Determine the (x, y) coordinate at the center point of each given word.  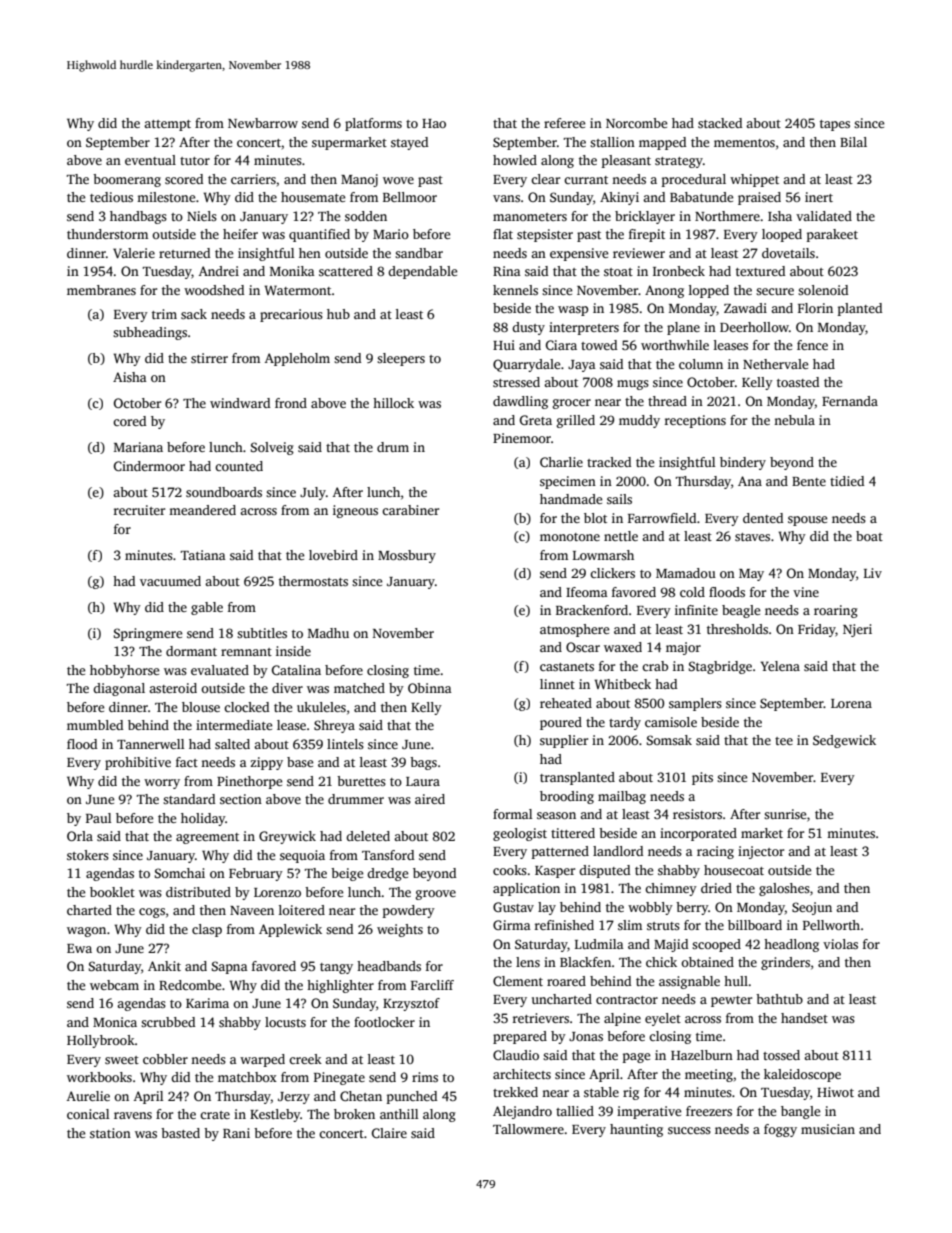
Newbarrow (263, 123)
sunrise (785, 814)
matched (359, 688)
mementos (744, 143)
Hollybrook (101, 1041)
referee (564, 123)
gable (207, 608)
